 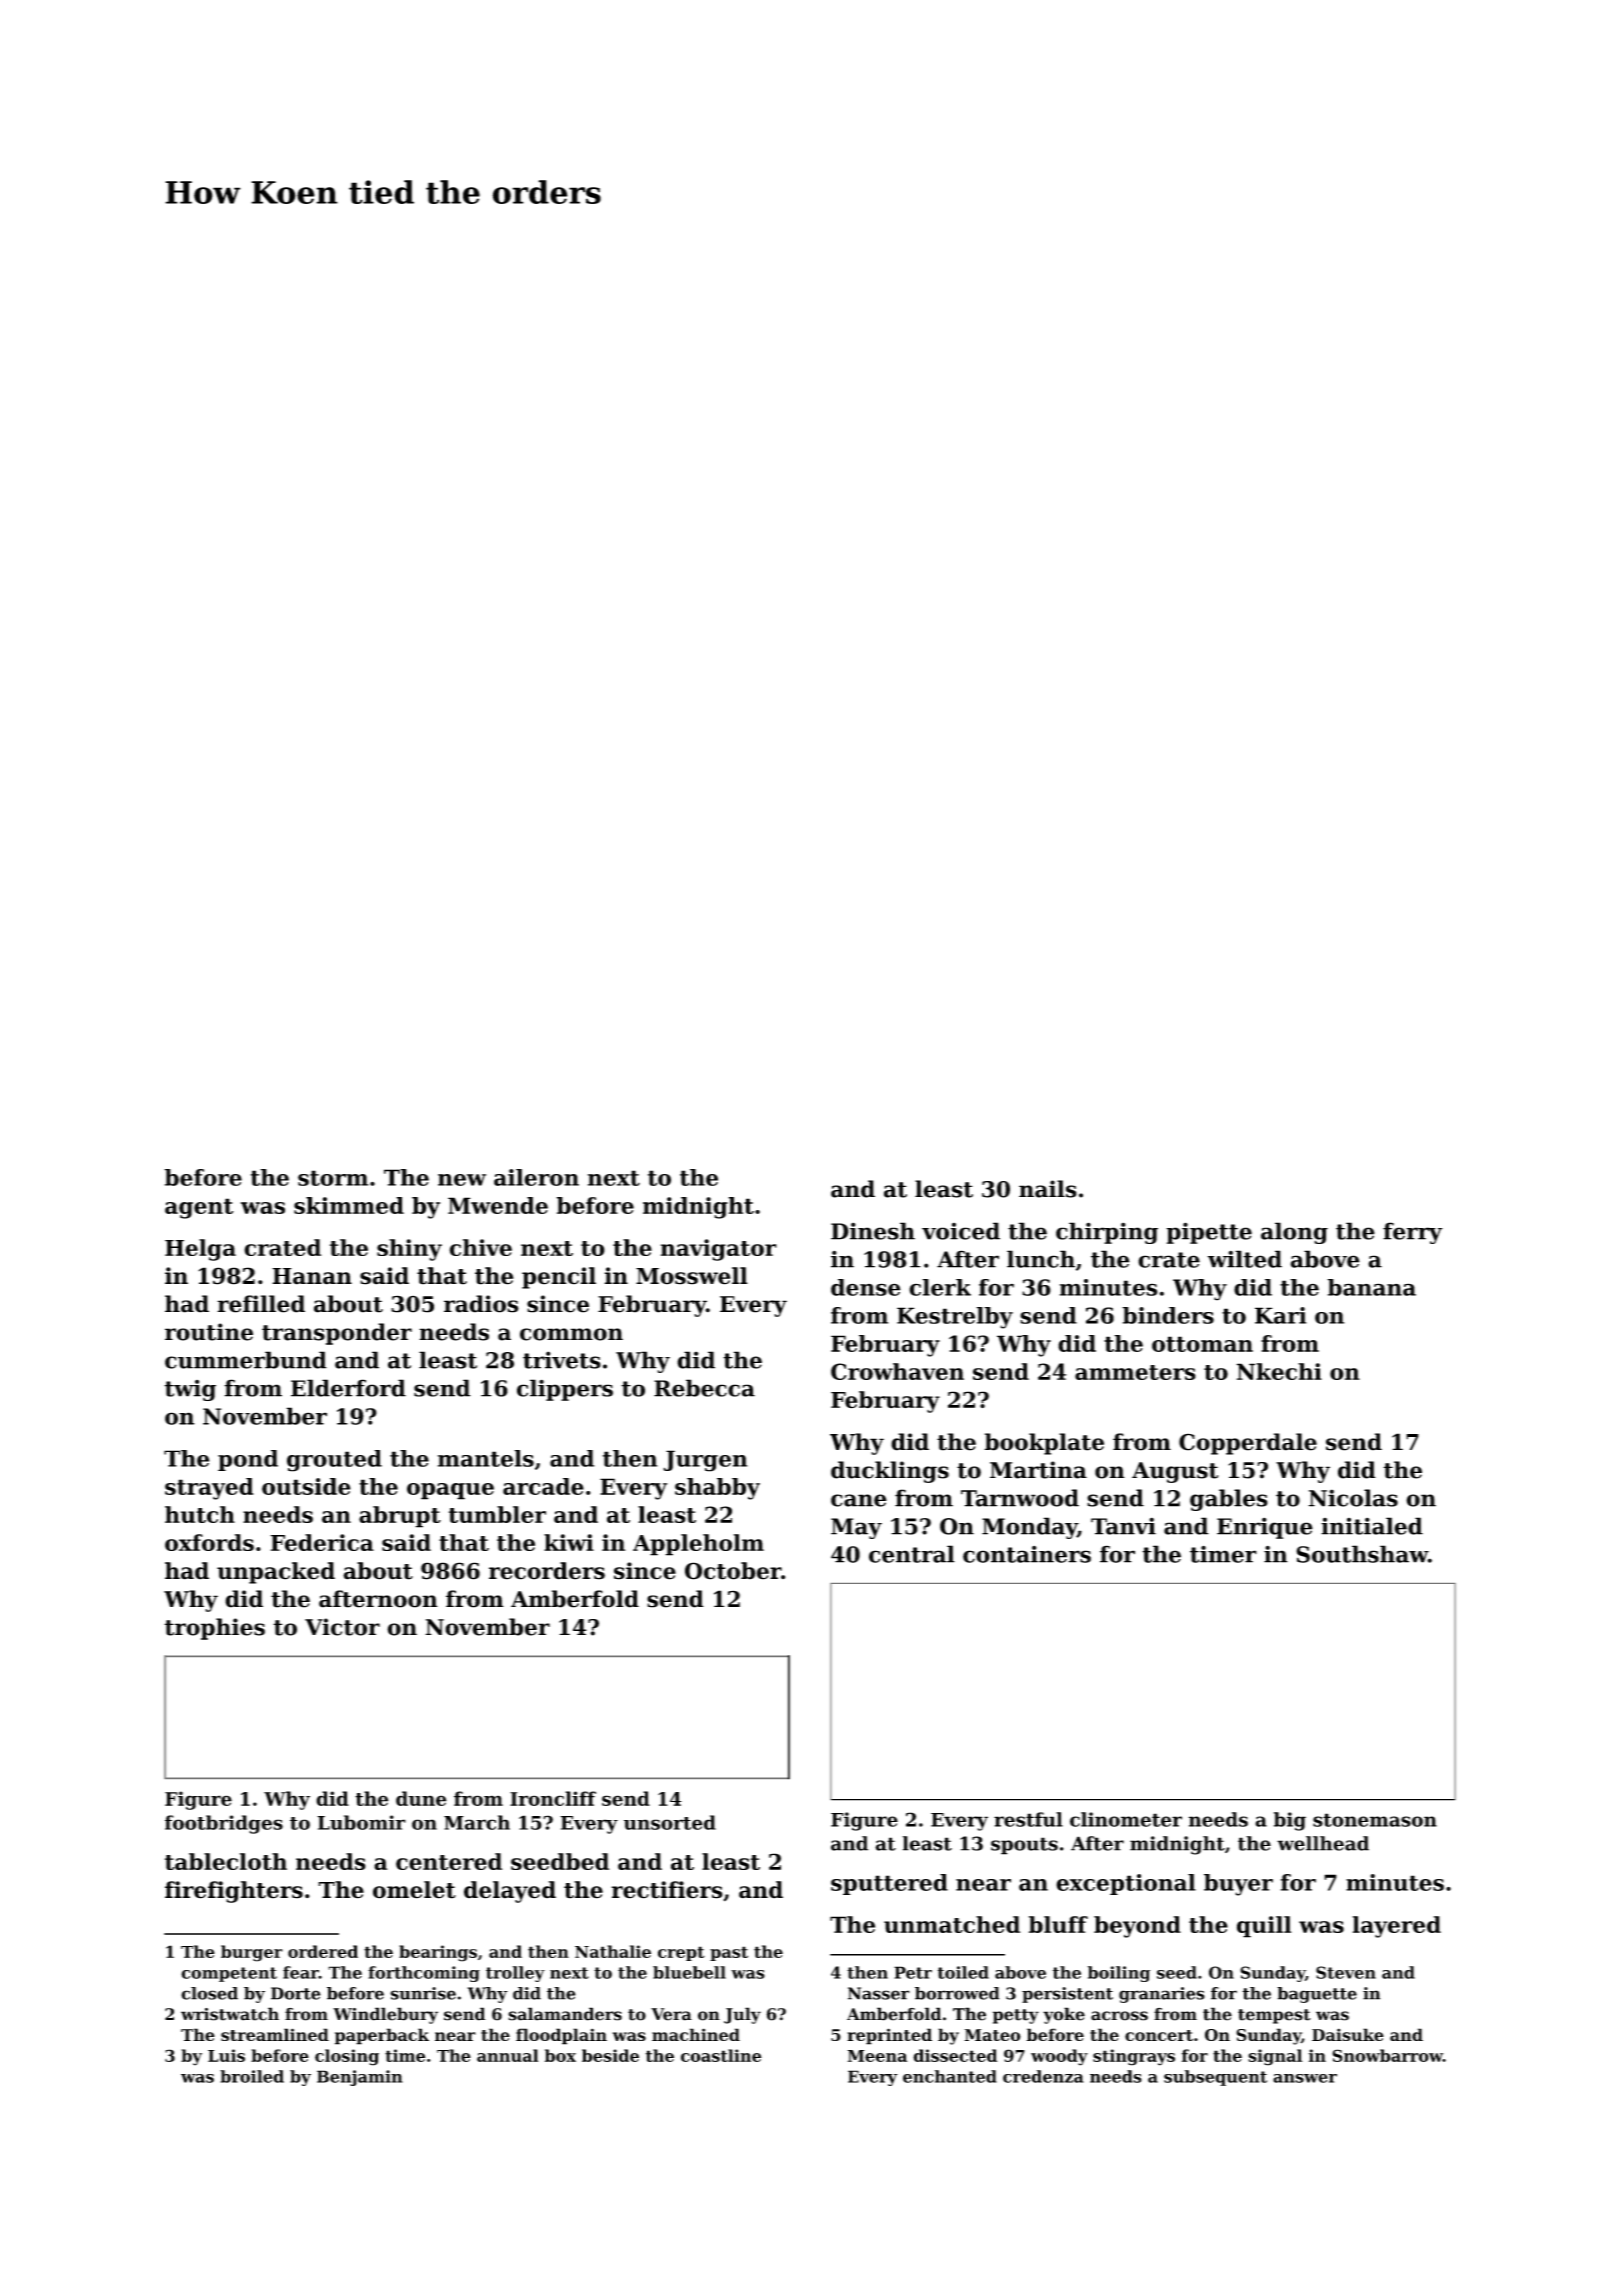 I want to click on aileron, so click(x=536, y=1177).
